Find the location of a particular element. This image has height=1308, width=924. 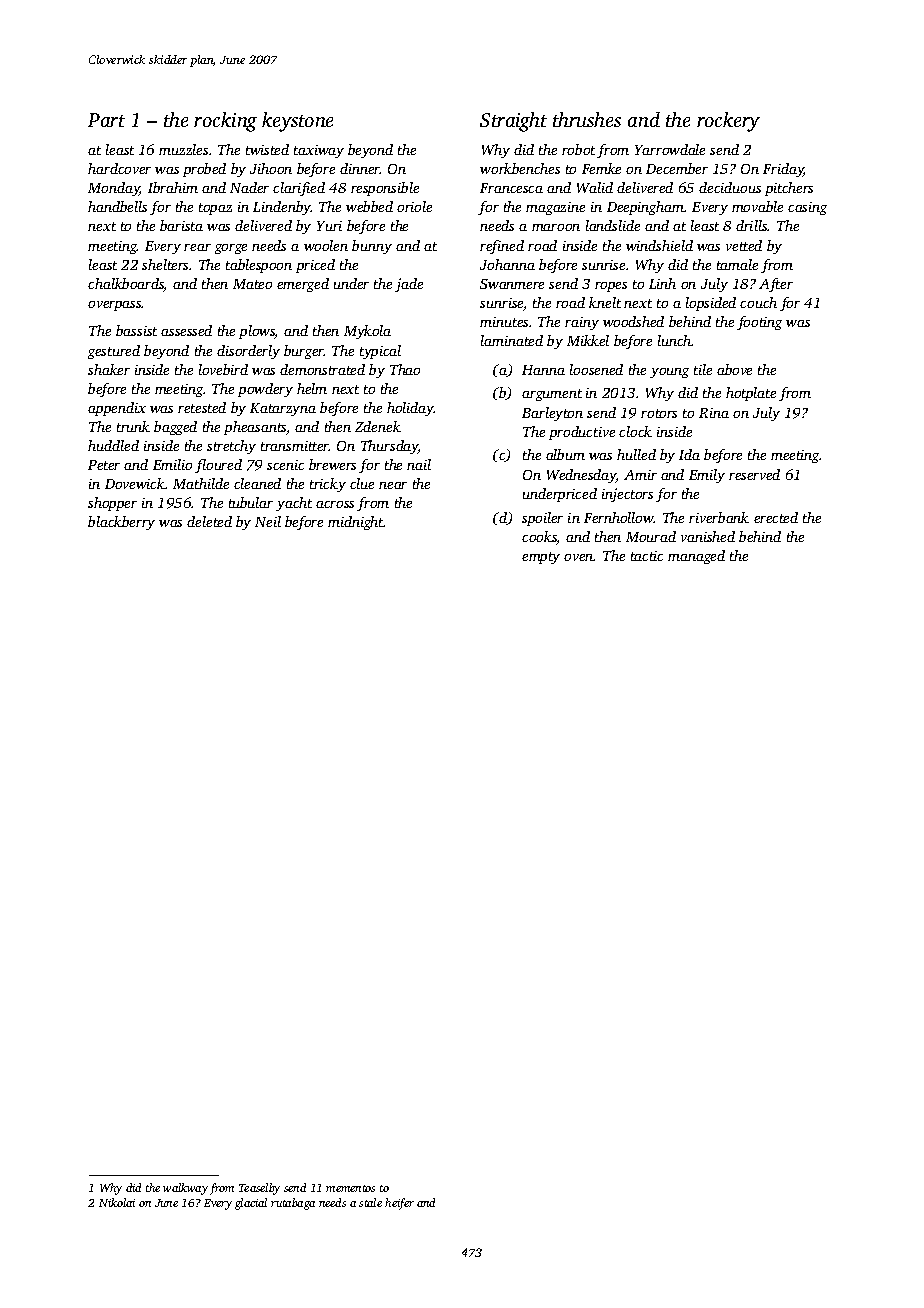

Friday is located at coordinates (783, 170).
